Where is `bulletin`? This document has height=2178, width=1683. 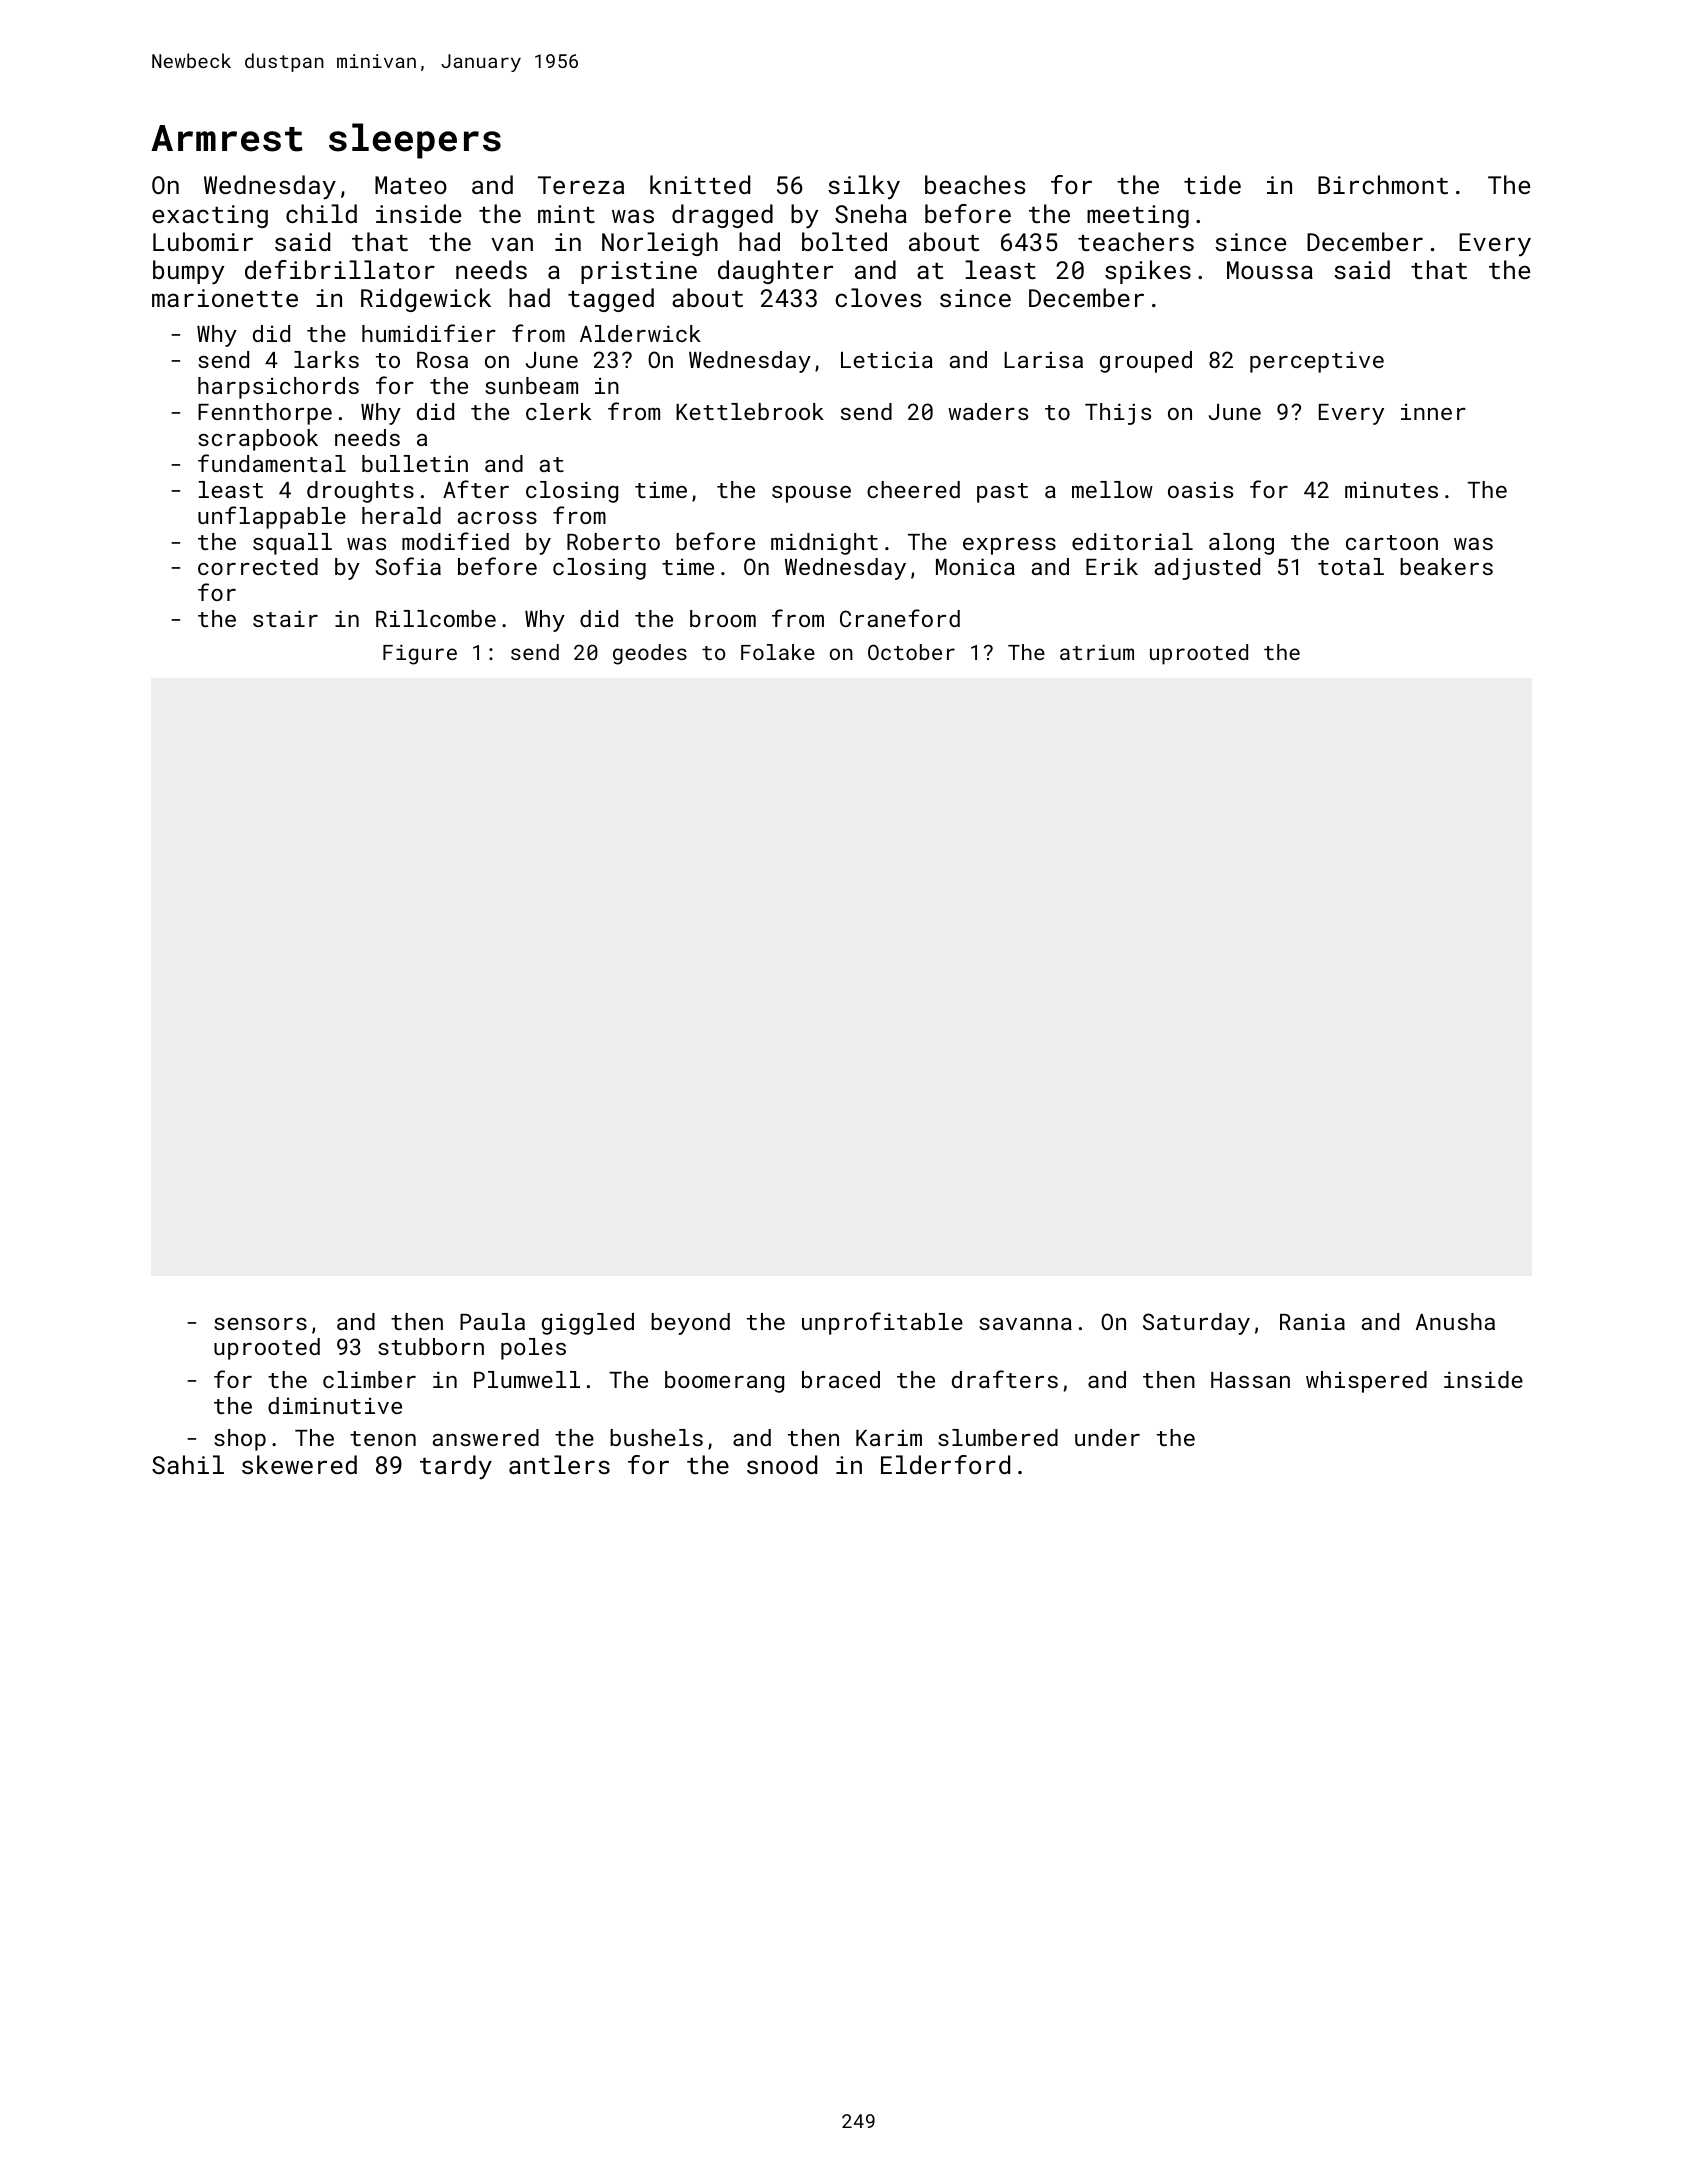 bulletin is located at coordinates (415, 463).
